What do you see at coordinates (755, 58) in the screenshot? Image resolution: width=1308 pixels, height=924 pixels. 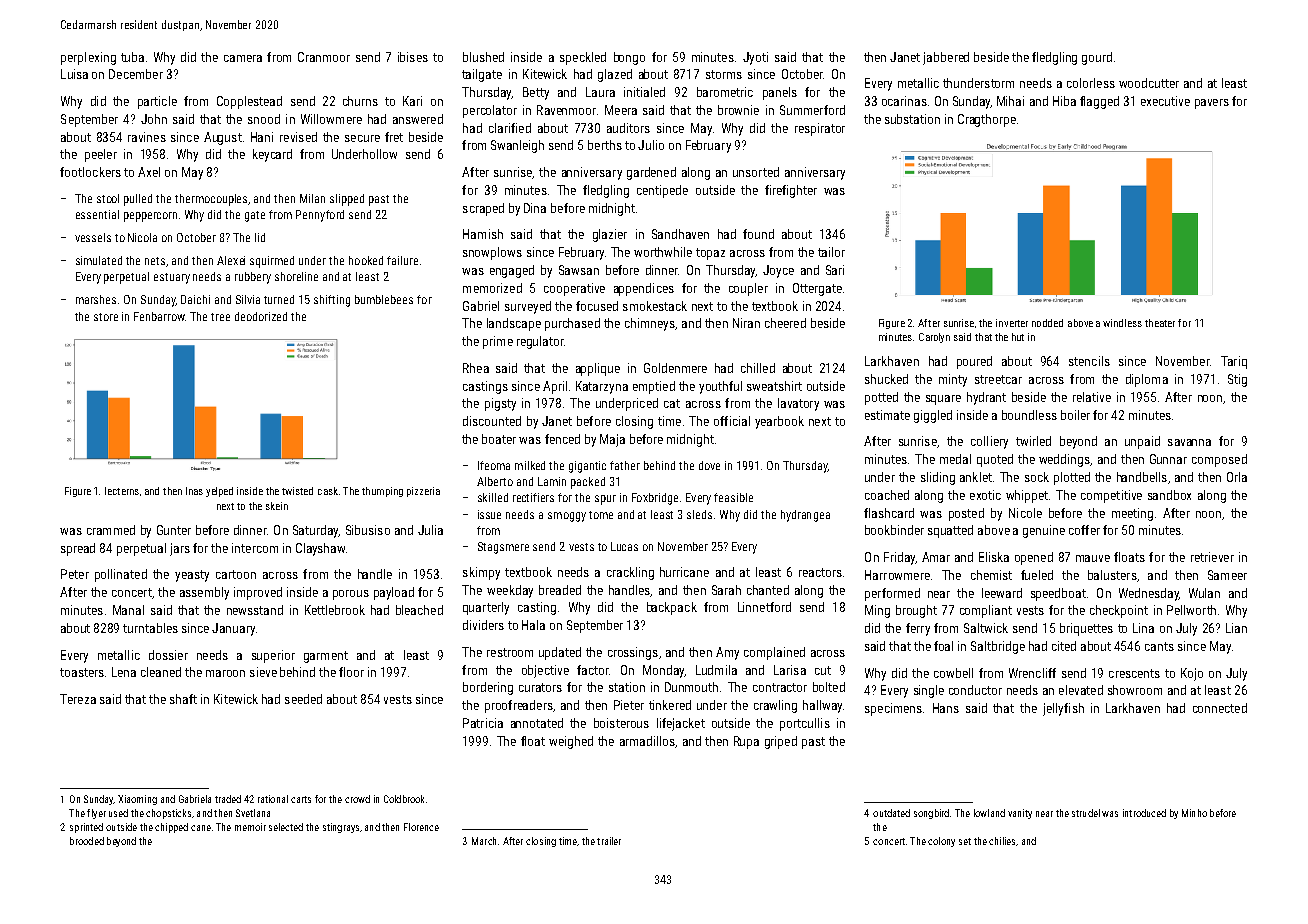 I see `Jyoti` at bounding box center [755, 58].
